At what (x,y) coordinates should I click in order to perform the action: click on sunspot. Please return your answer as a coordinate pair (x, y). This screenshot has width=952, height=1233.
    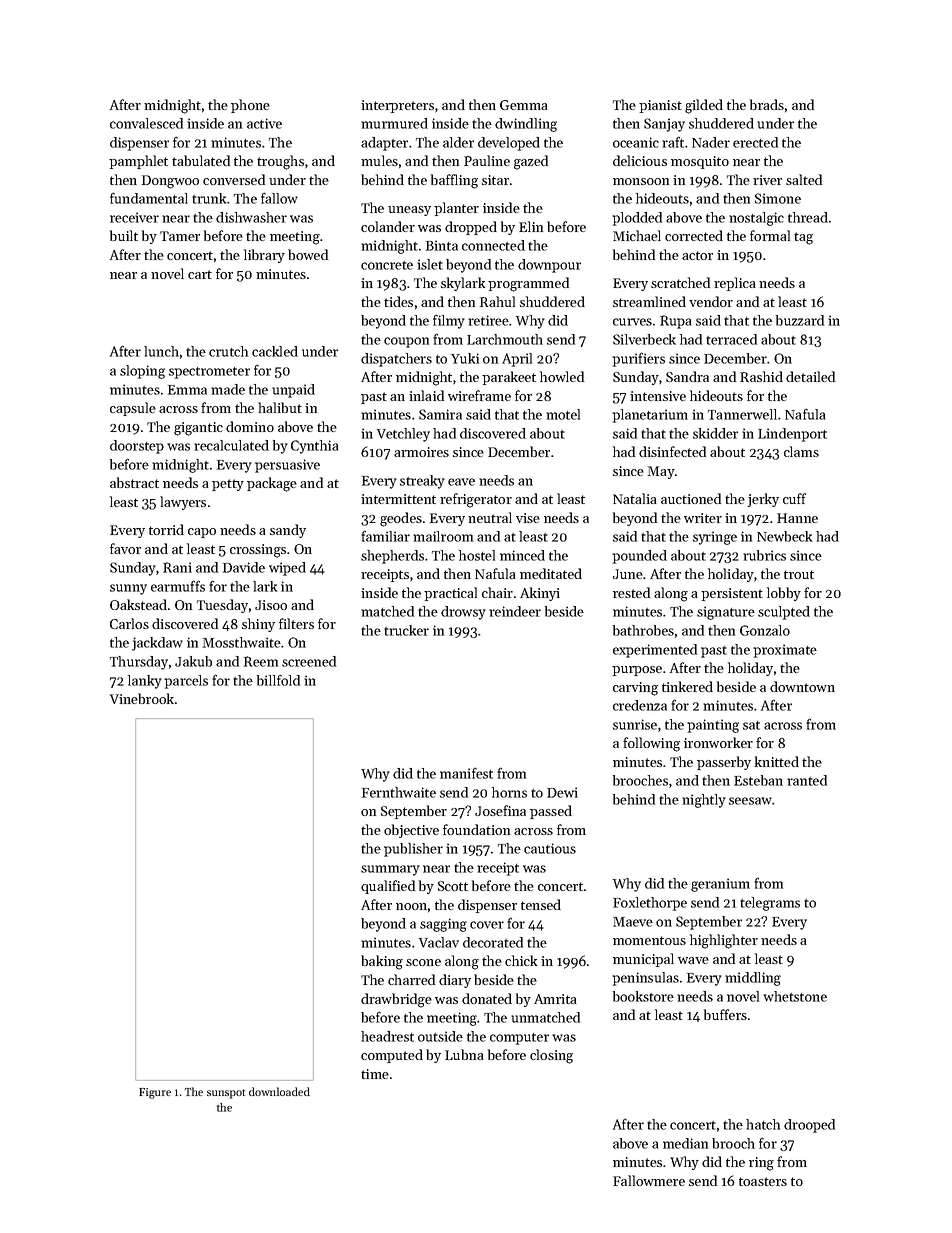
    Looking at the image, I should click on (226, 1094).
